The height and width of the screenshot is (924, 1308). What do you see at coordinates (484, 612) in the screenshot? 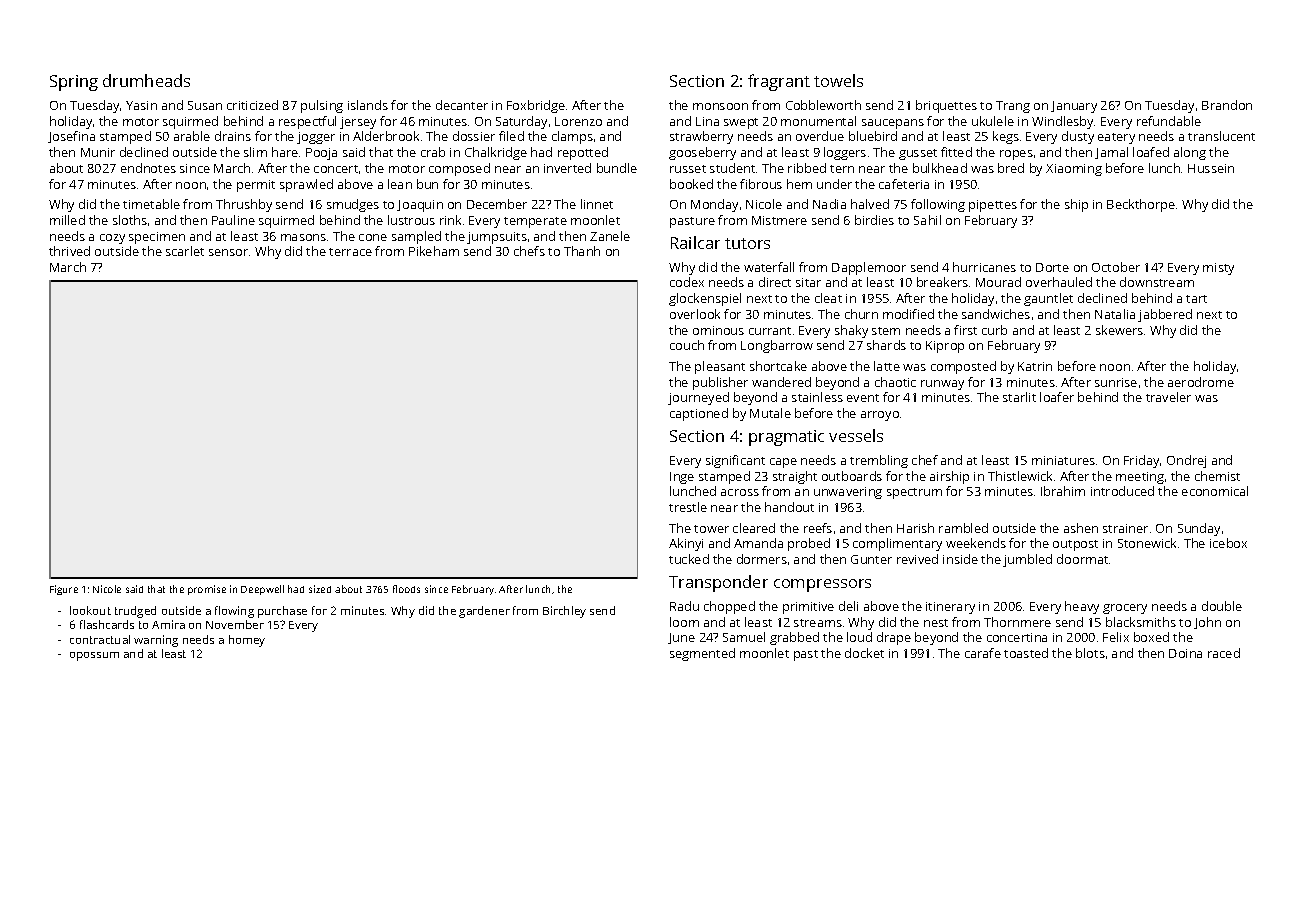
I see `gardener` at bounding box center [484, 612].
